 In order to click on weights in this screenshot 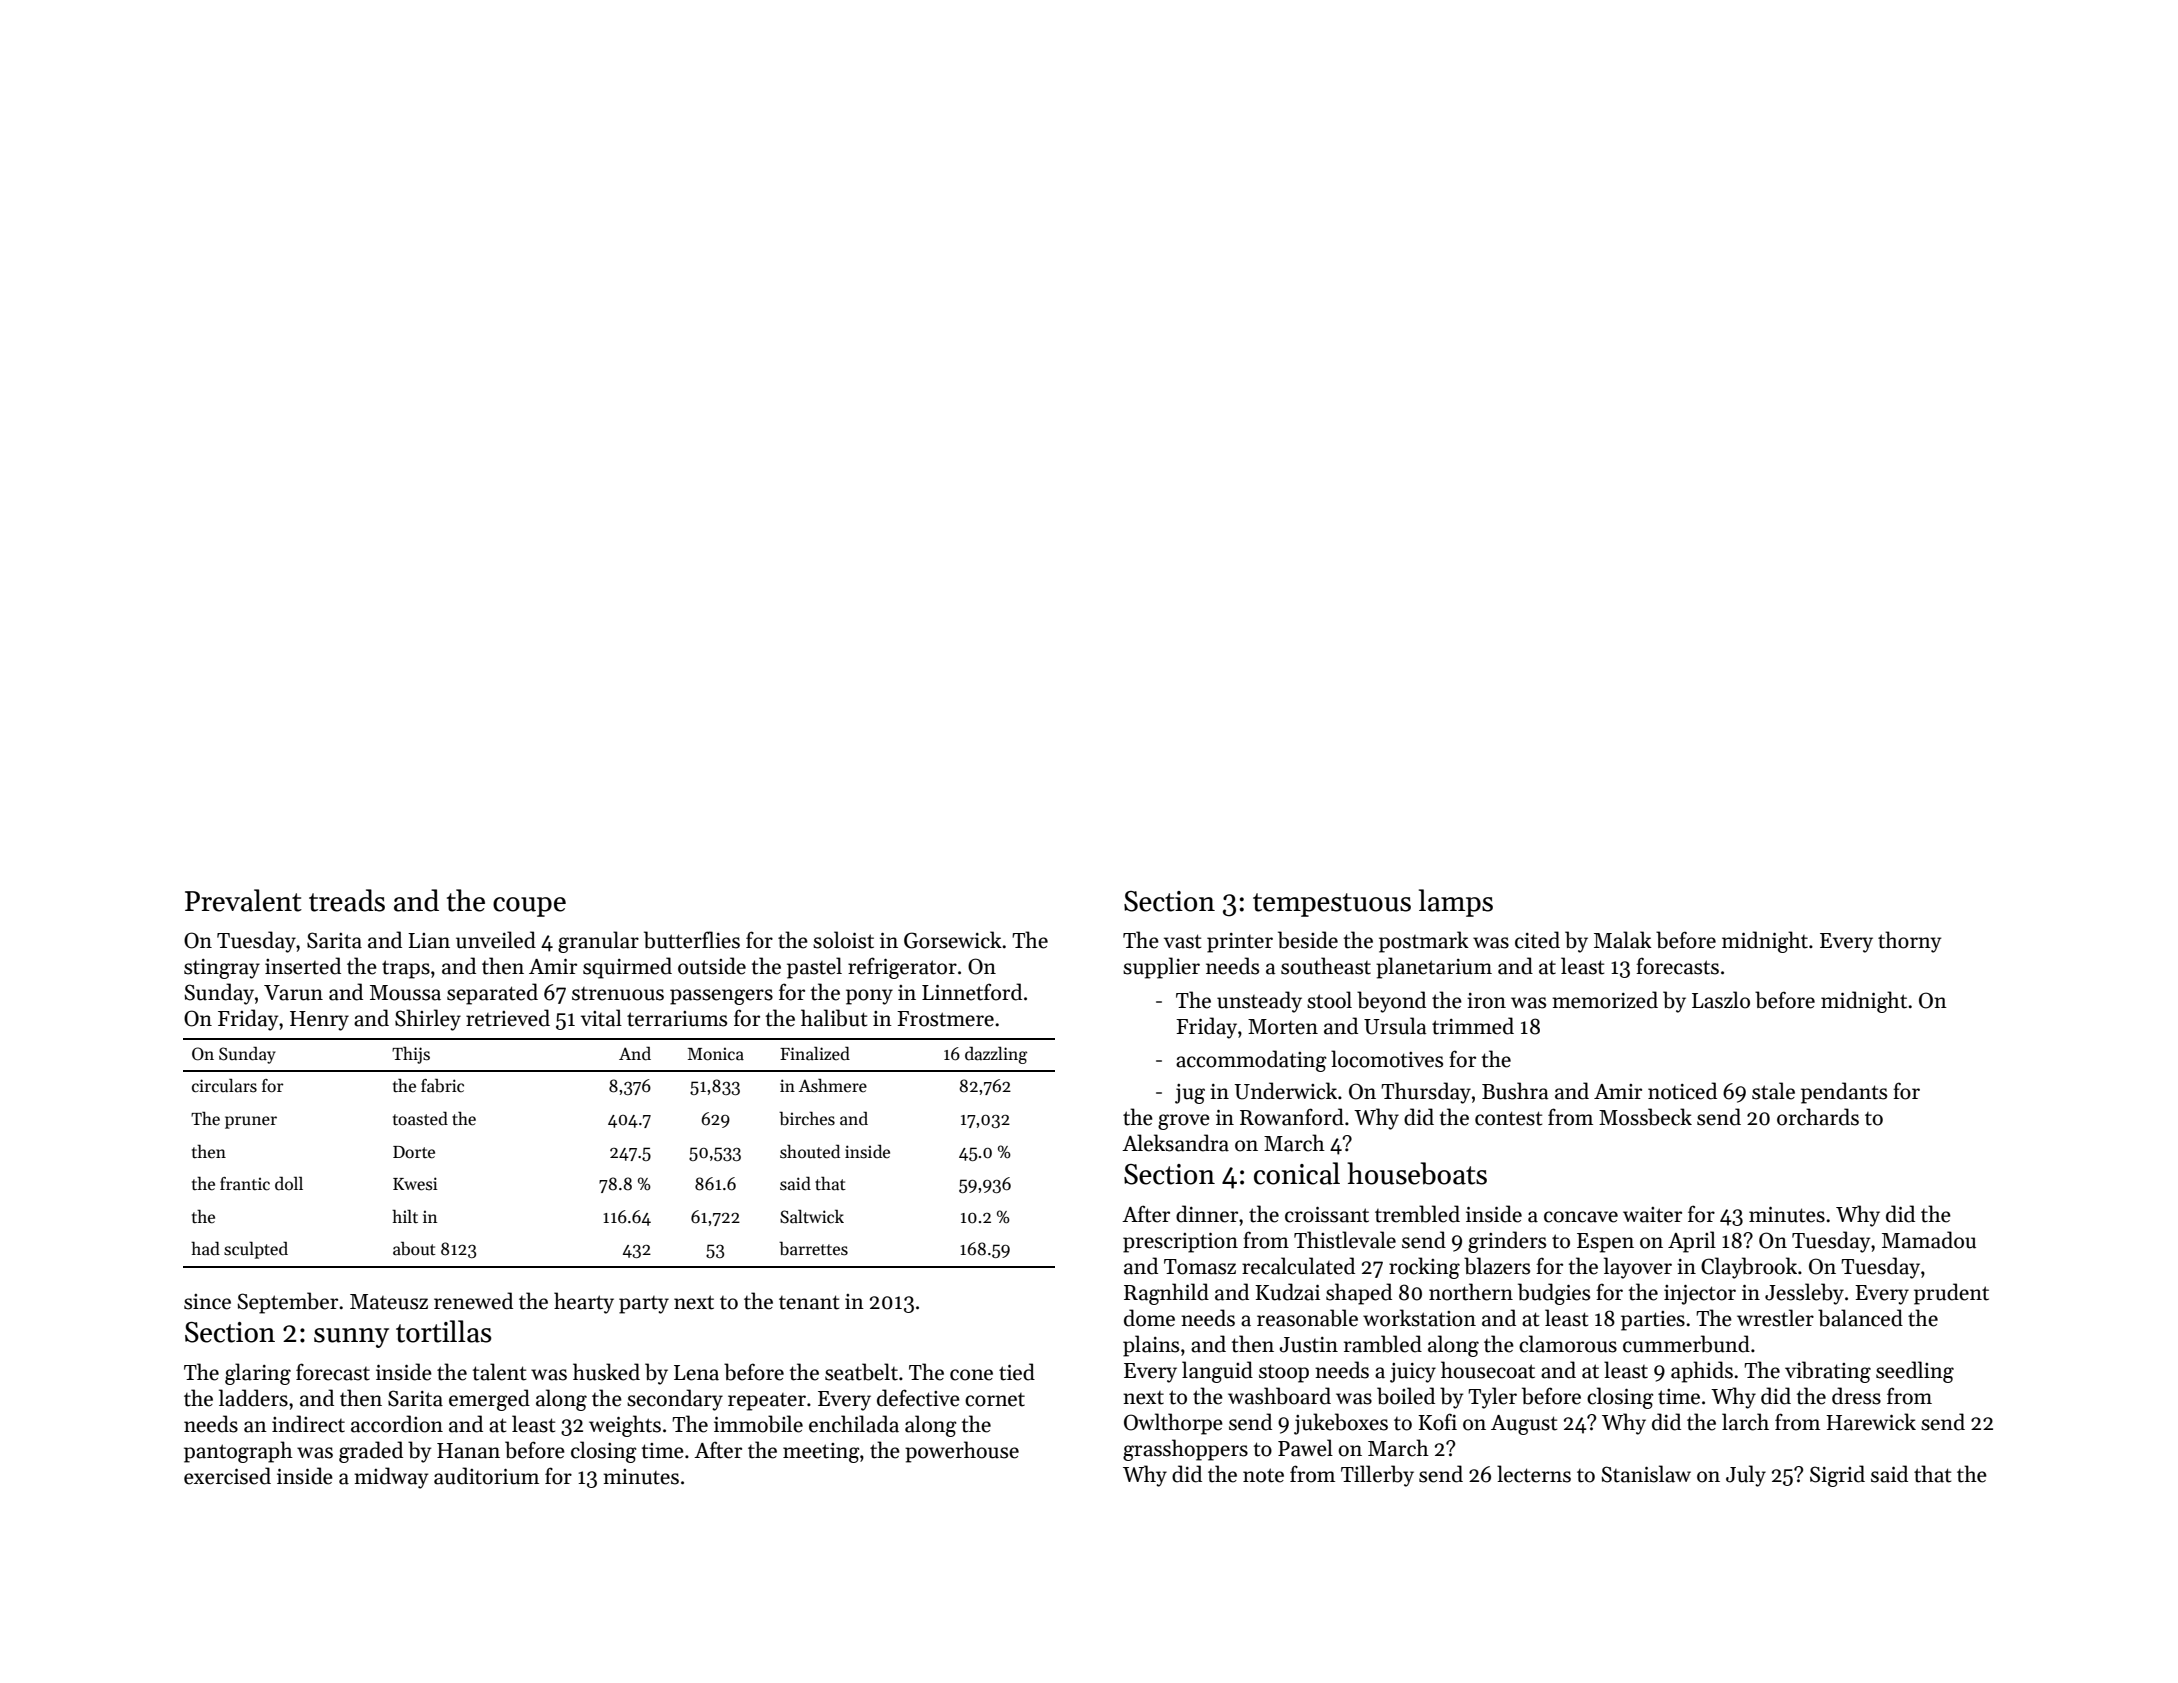, I will do `click(625, 1426)`.
